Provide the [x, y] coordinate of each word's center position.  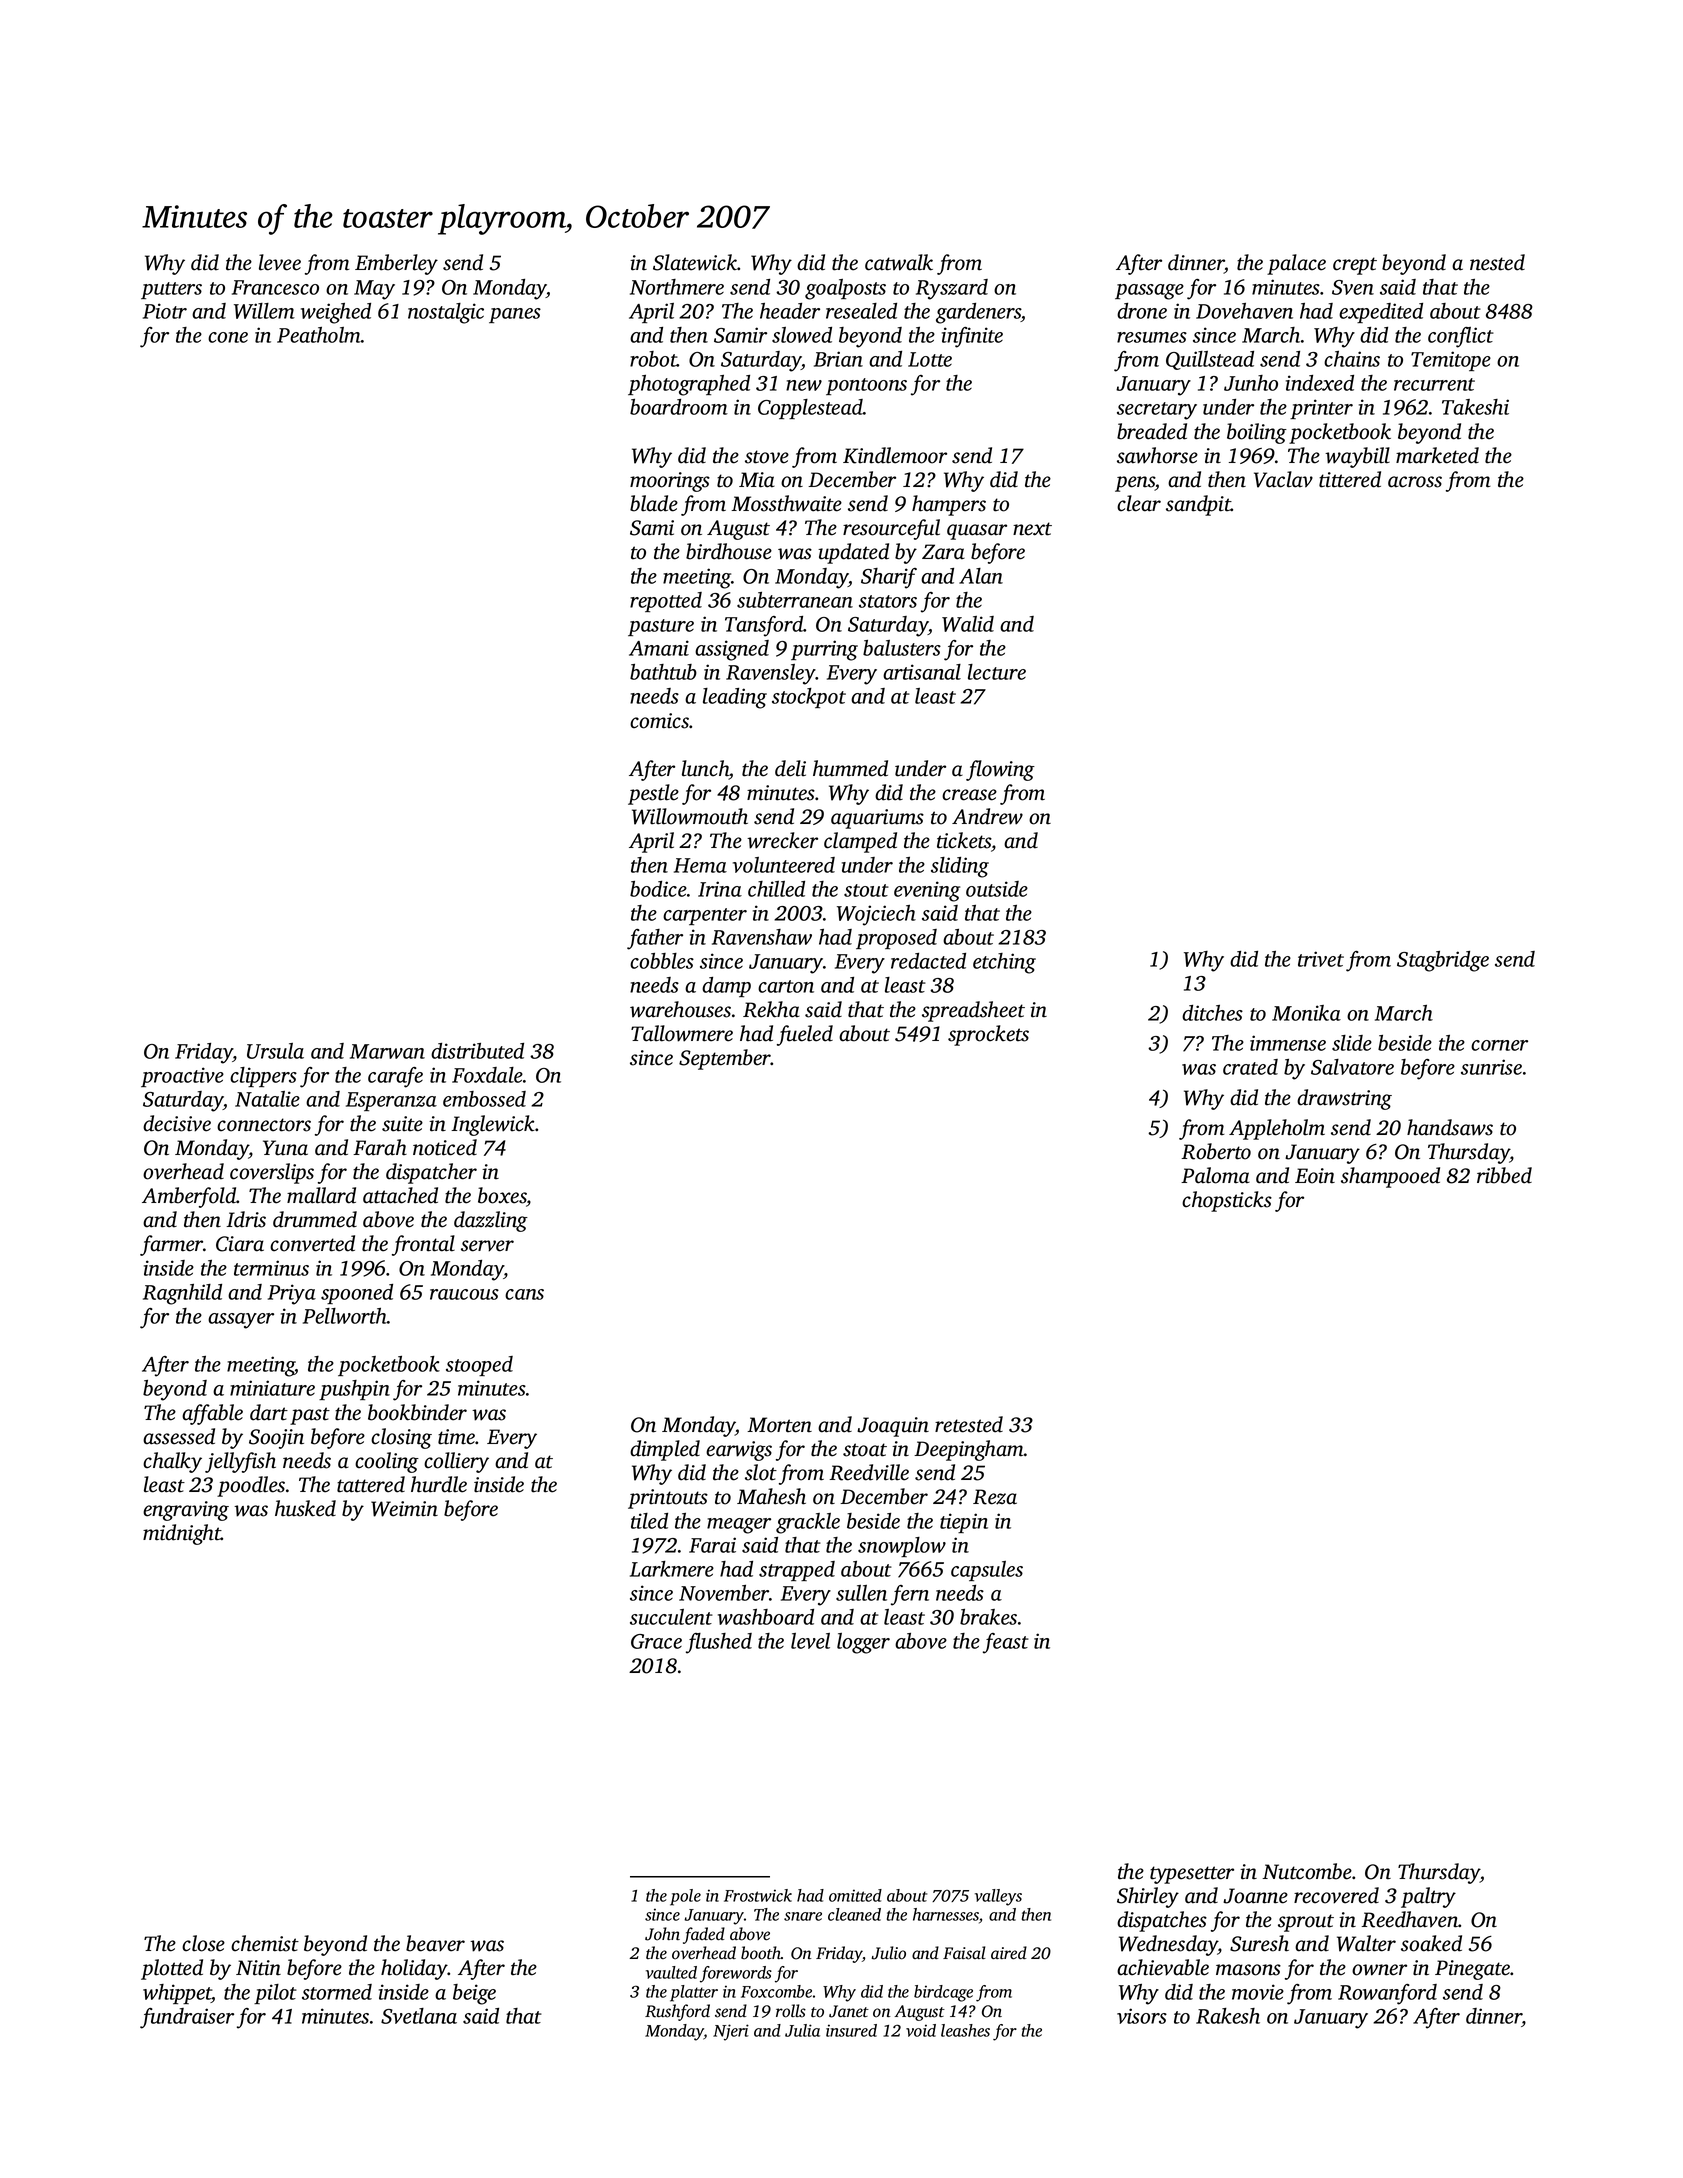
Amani [659, 648]
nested [1497, 262]
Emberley [396, 264]
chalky [172, 1462]
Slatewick [695, 262]
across [1415, 482]
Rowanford [1387, 1994]
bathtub [663, 672]
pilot [275, 1994]
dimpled [665, 1450]
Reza [995, 1497]
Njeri [731, 2032]
